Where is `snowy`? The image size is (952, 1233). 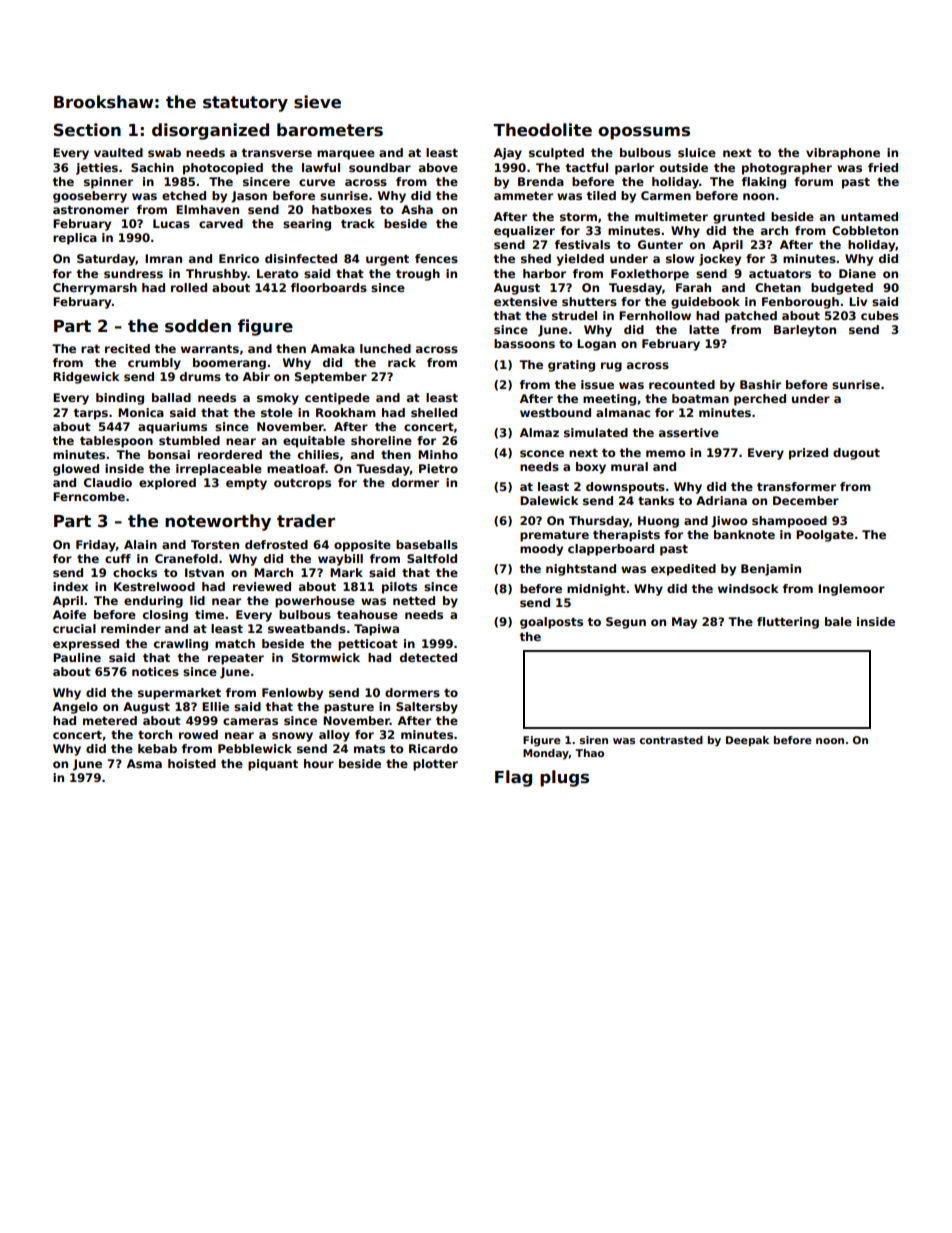
snowy is located at coordinates (292, 737).
